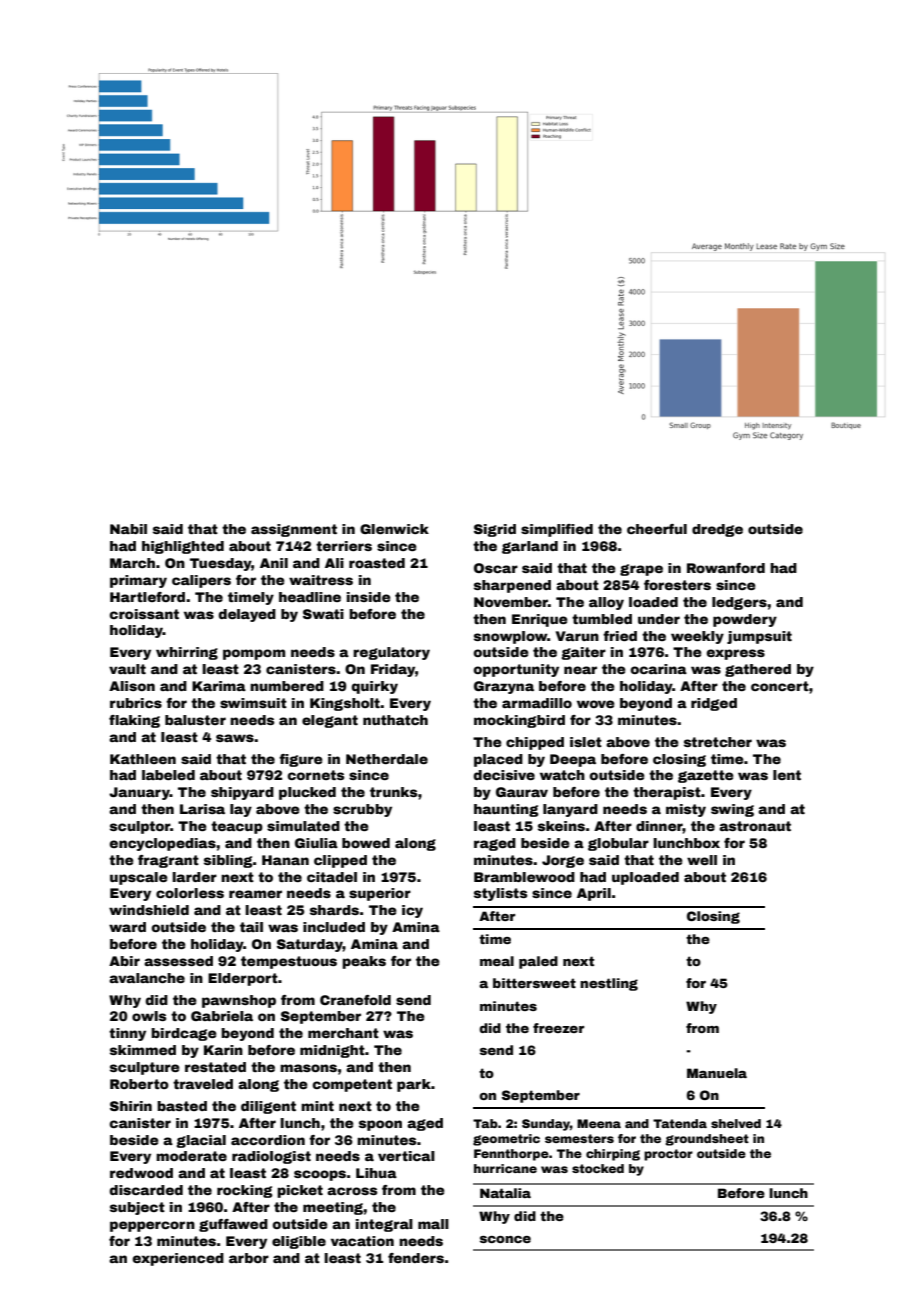  I want to click on shipyard, so click(242, 793).
